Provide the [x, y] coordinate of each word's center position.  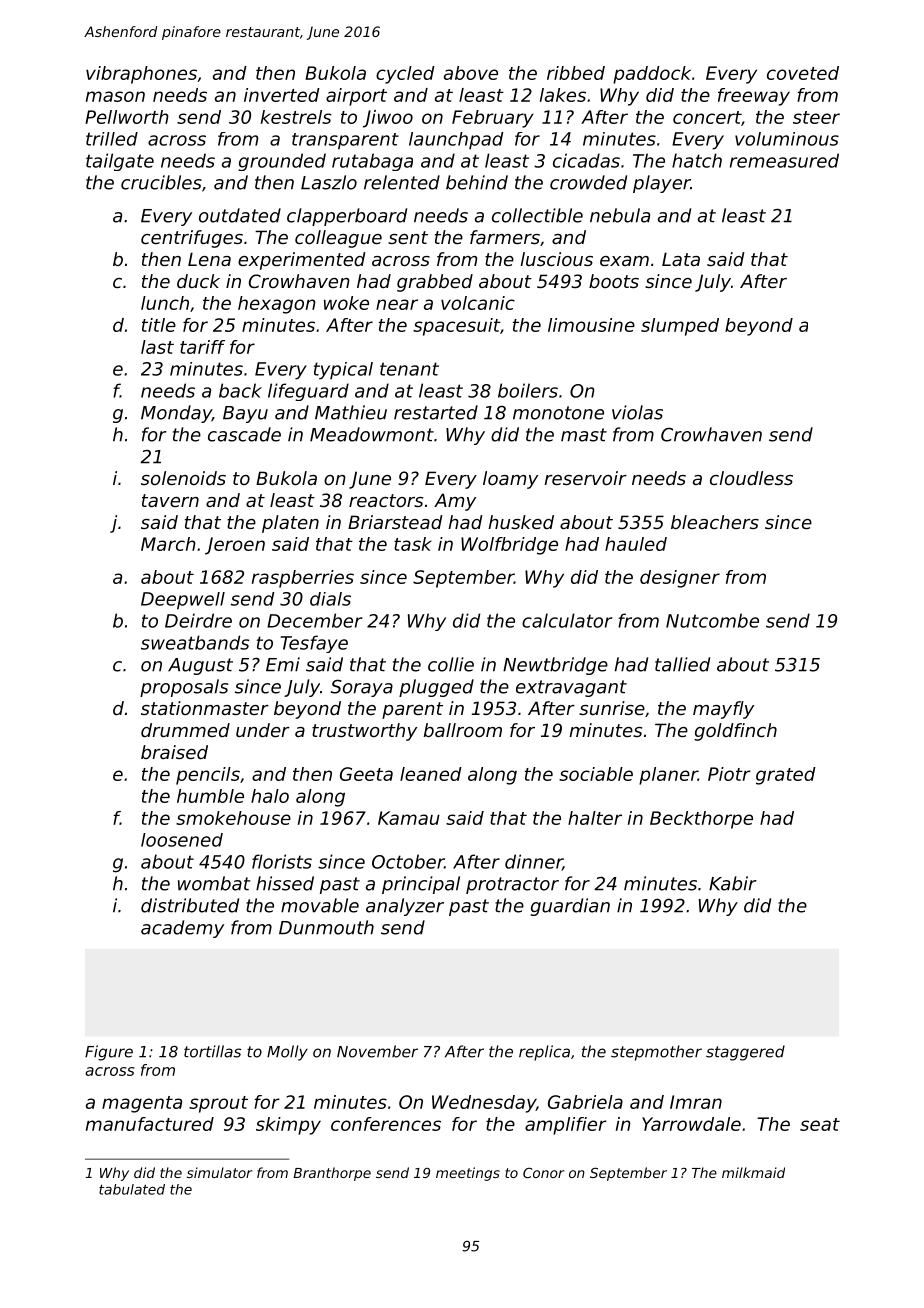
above [471, 73]
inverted [282, 95]
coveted [803, 73]
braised [174, 752]
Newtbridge [555, 666]
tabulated [132, 1189]
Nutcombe [712, 620]
